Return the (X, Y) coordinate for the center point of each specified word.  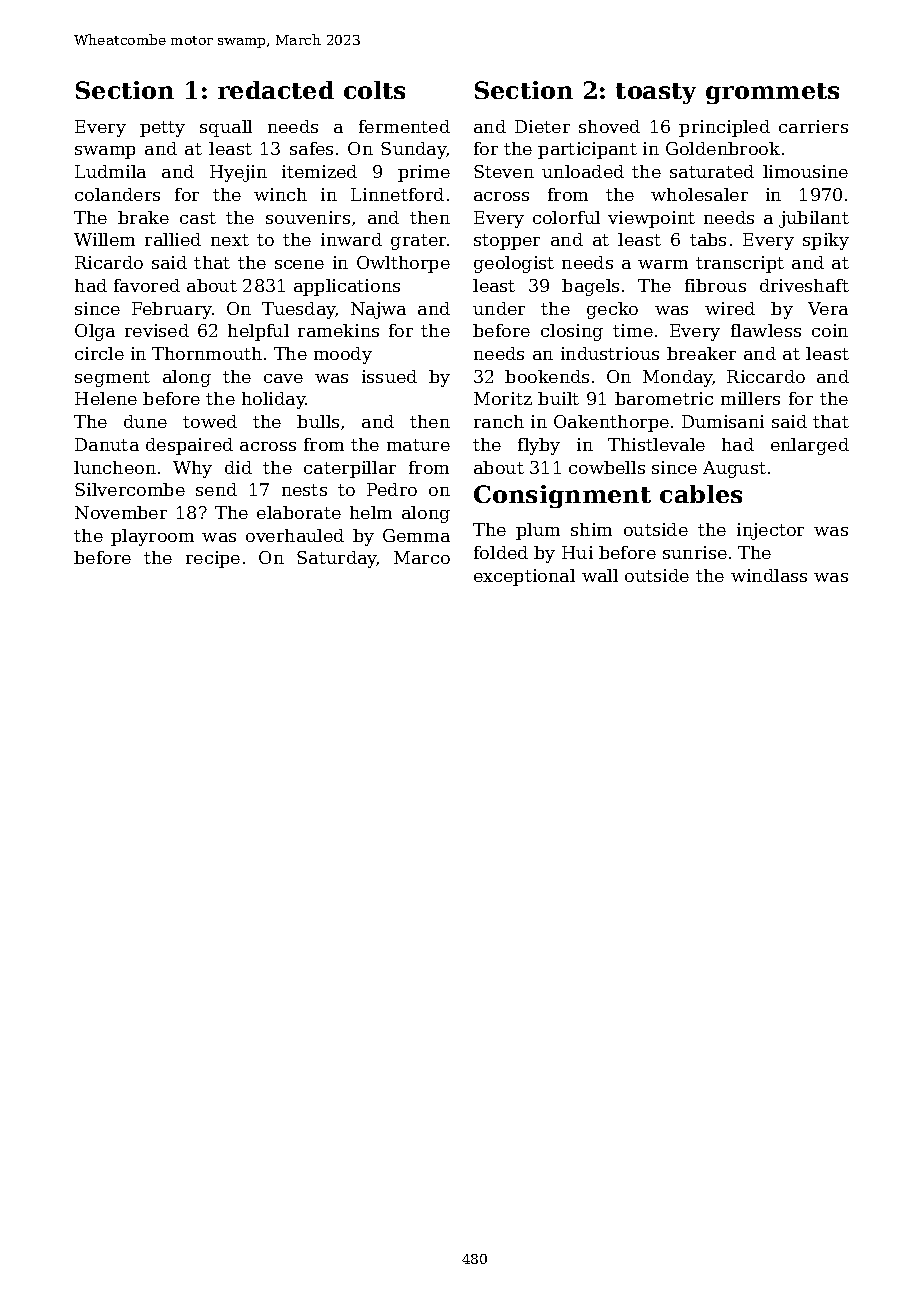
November (121, 512)
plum (538, 531)
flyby (539, 446)
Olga (95, 332)
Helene (106, 398)
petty (162, 129)
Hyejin (238, 173)
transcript (740, 264)
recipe (213, 559)
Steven (504, 171)
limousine (805, 171)
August (734, 469)
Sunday (413, 150)
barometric (664, 398)
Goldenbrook (723, 148)
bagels (590, 287)
